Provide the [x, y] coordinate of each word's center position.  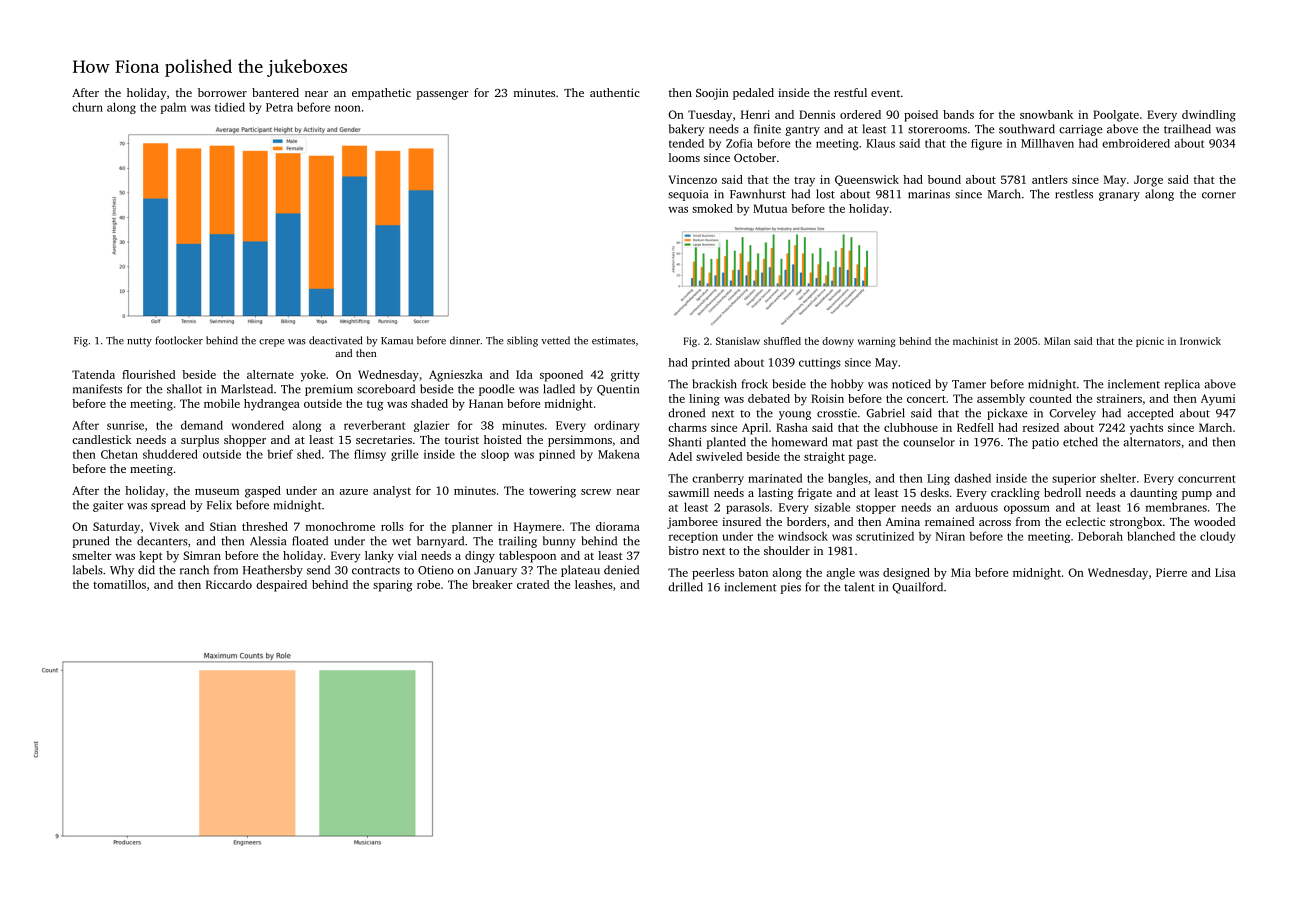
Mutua [770, 208]
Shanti [684, 442]
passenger [443, 95]
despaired [281, 586]
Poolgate [1116, 116]
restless [1074, 194]
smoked [712, 208]
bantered [275, 92]
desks [934, 492]
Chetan [119, 454]
